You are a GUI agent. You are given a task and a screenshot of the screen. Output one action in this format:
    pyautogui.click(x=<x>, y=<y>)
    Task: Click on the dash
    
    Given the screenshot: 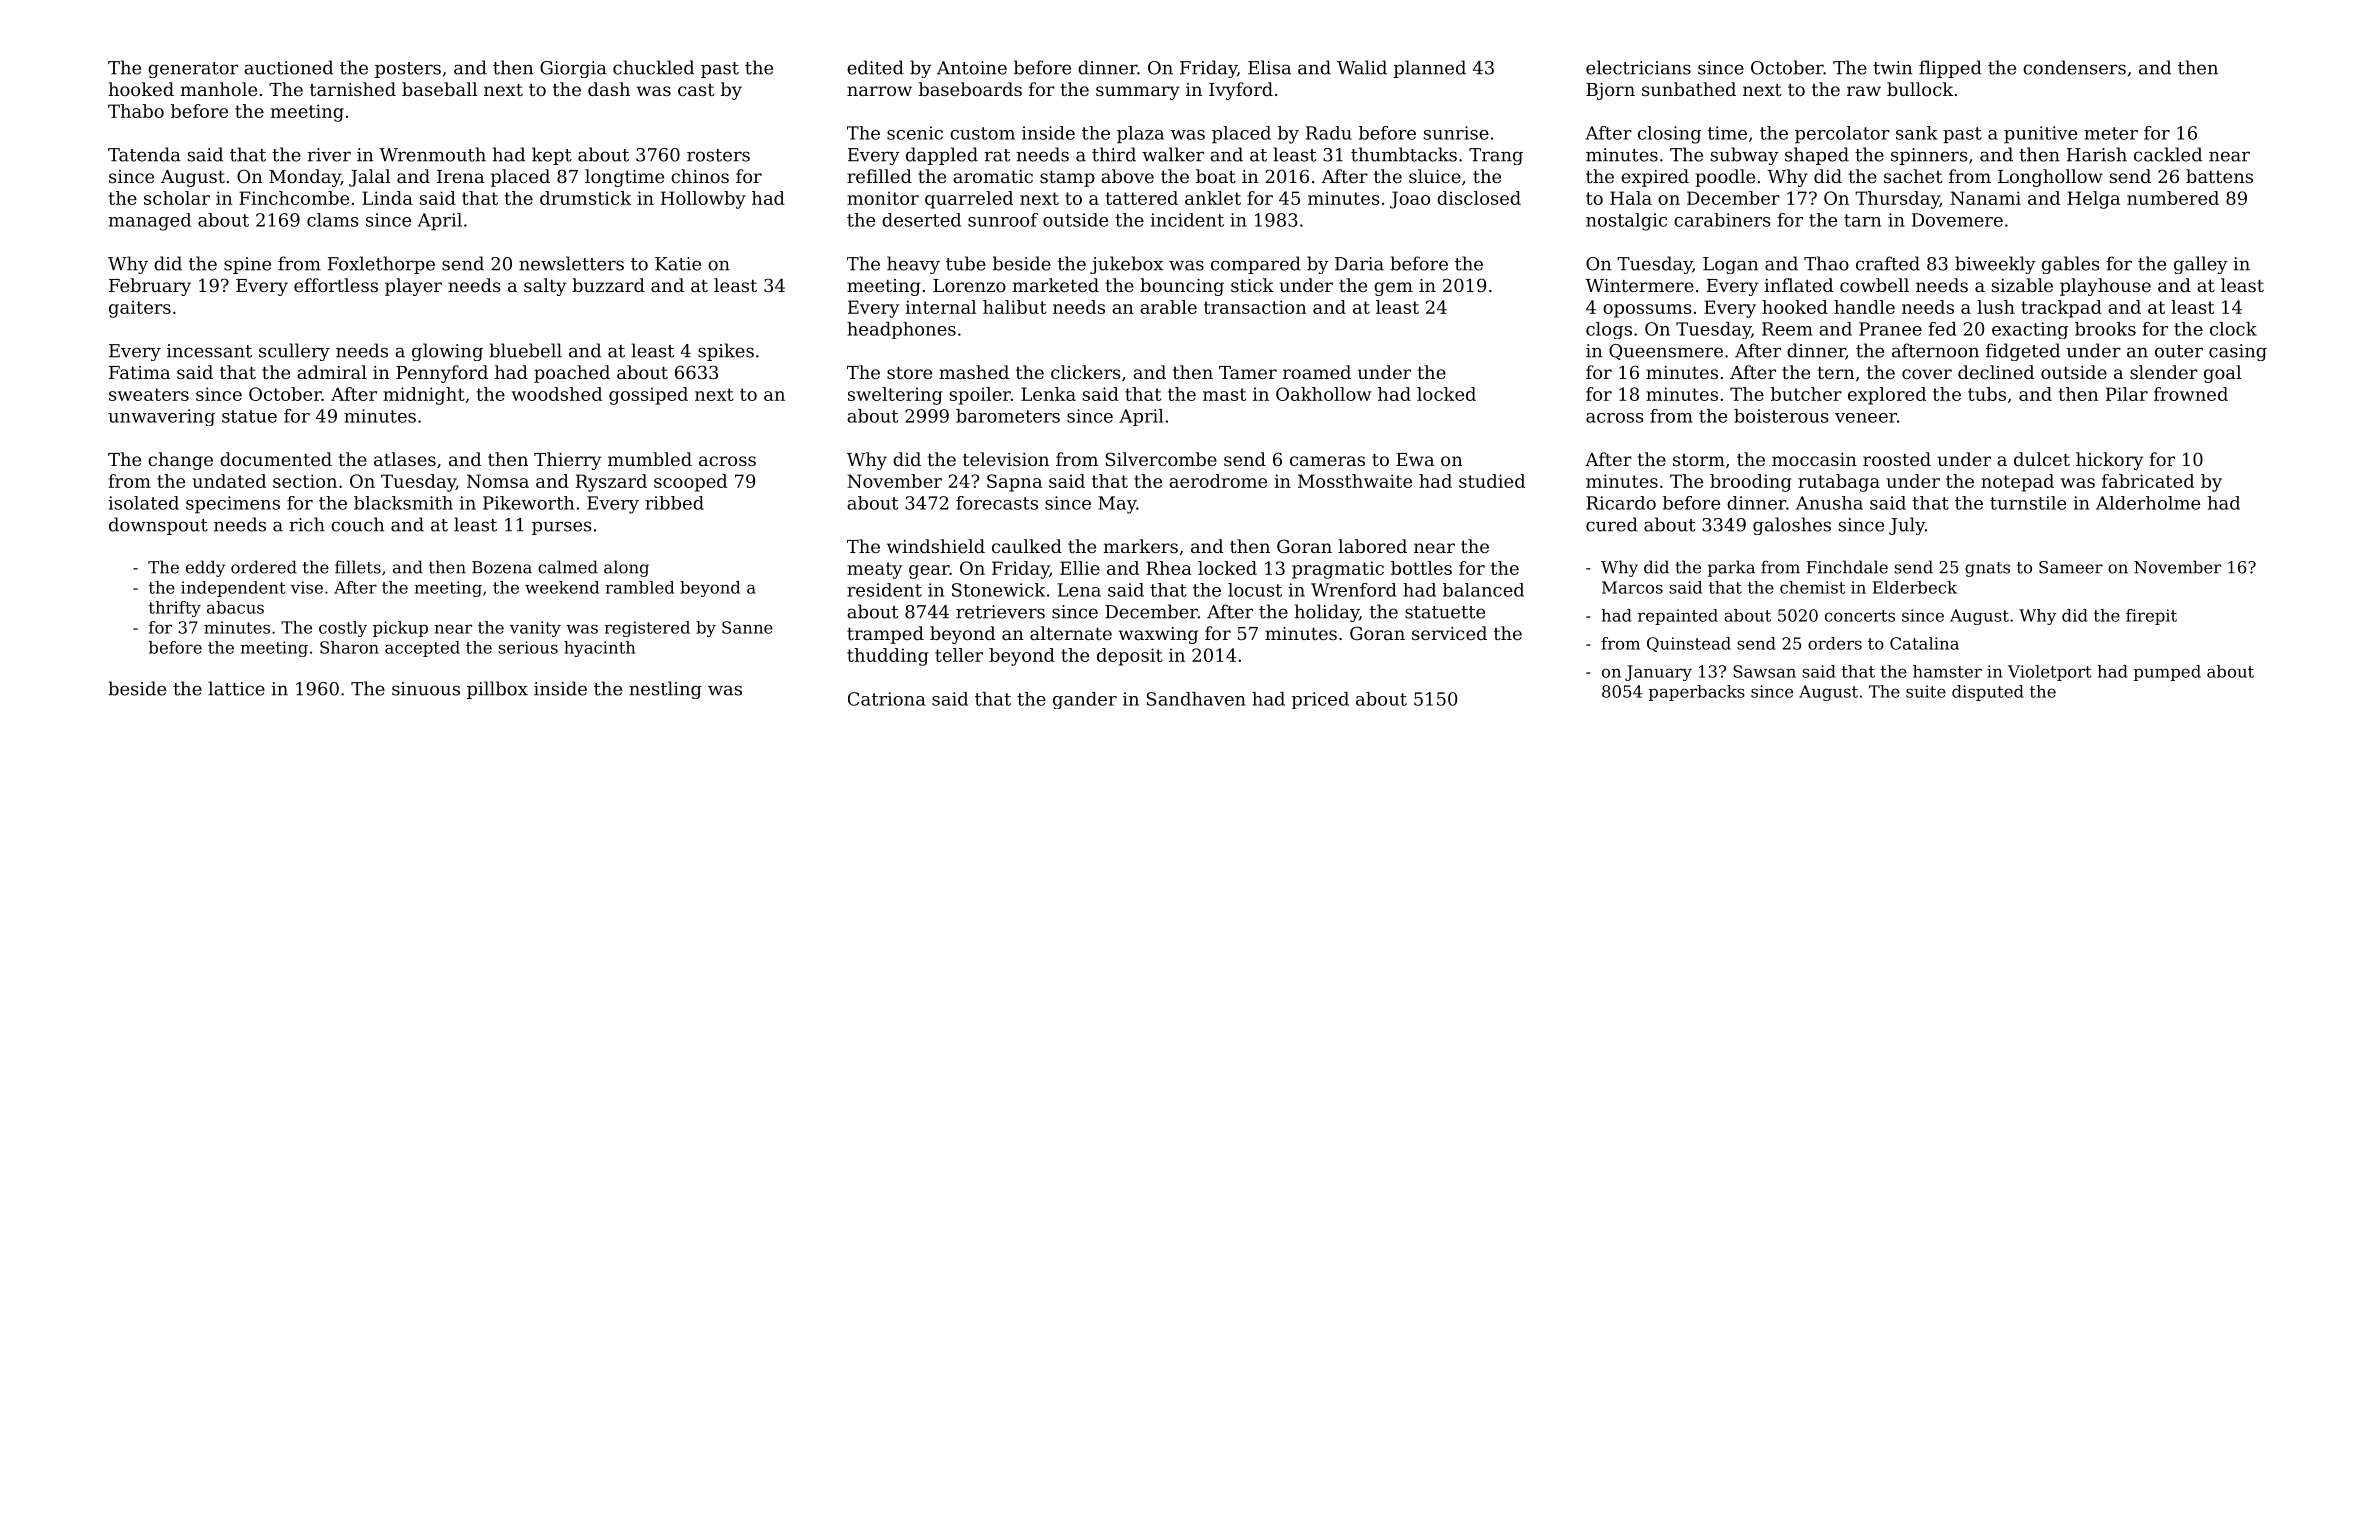 What is the action you would take?
    pyautogui.click(x=609, y=89)
